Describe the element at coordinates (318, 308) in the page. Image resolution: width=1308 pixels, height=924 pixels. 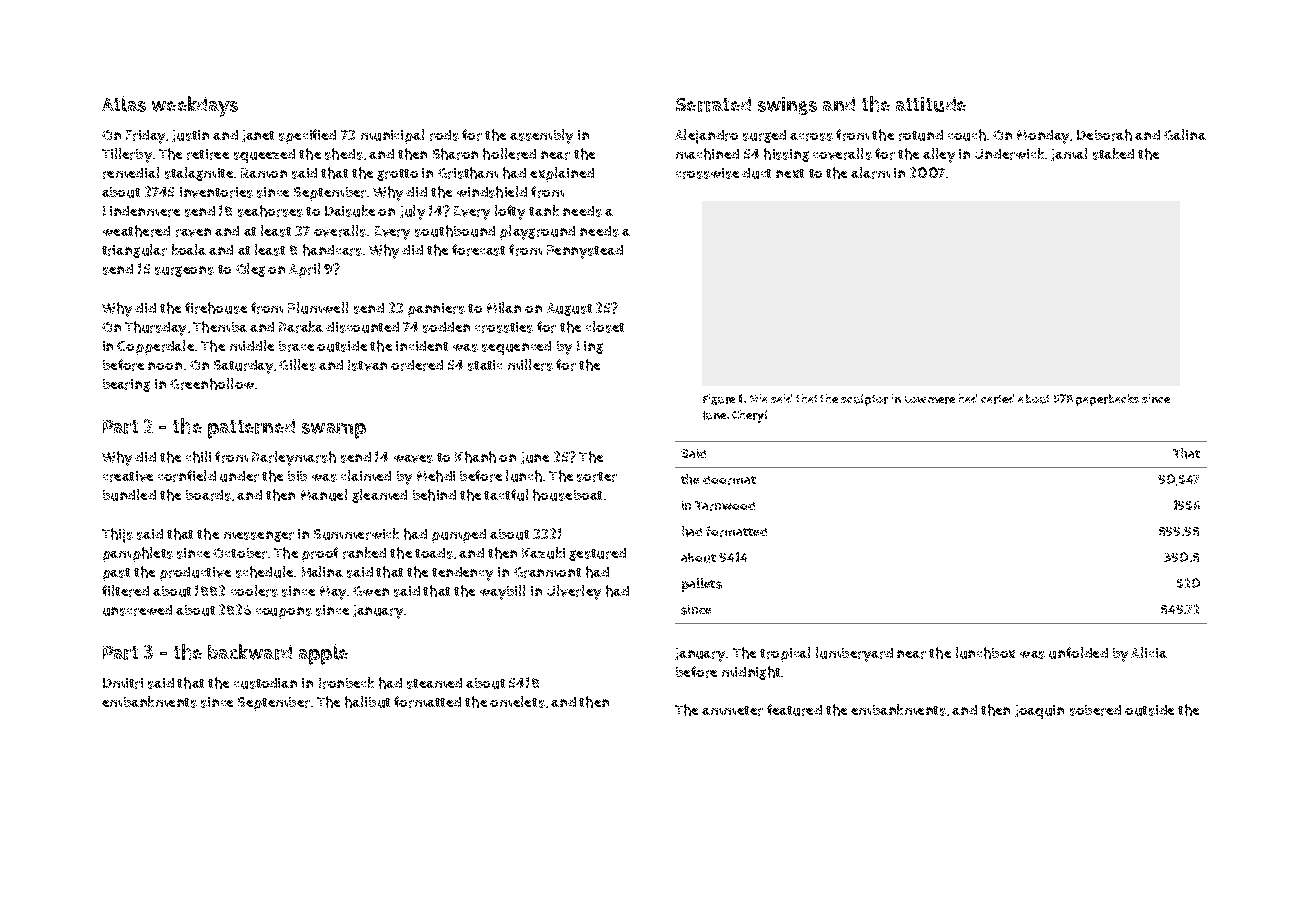
I see `Plumwell` at that location.
